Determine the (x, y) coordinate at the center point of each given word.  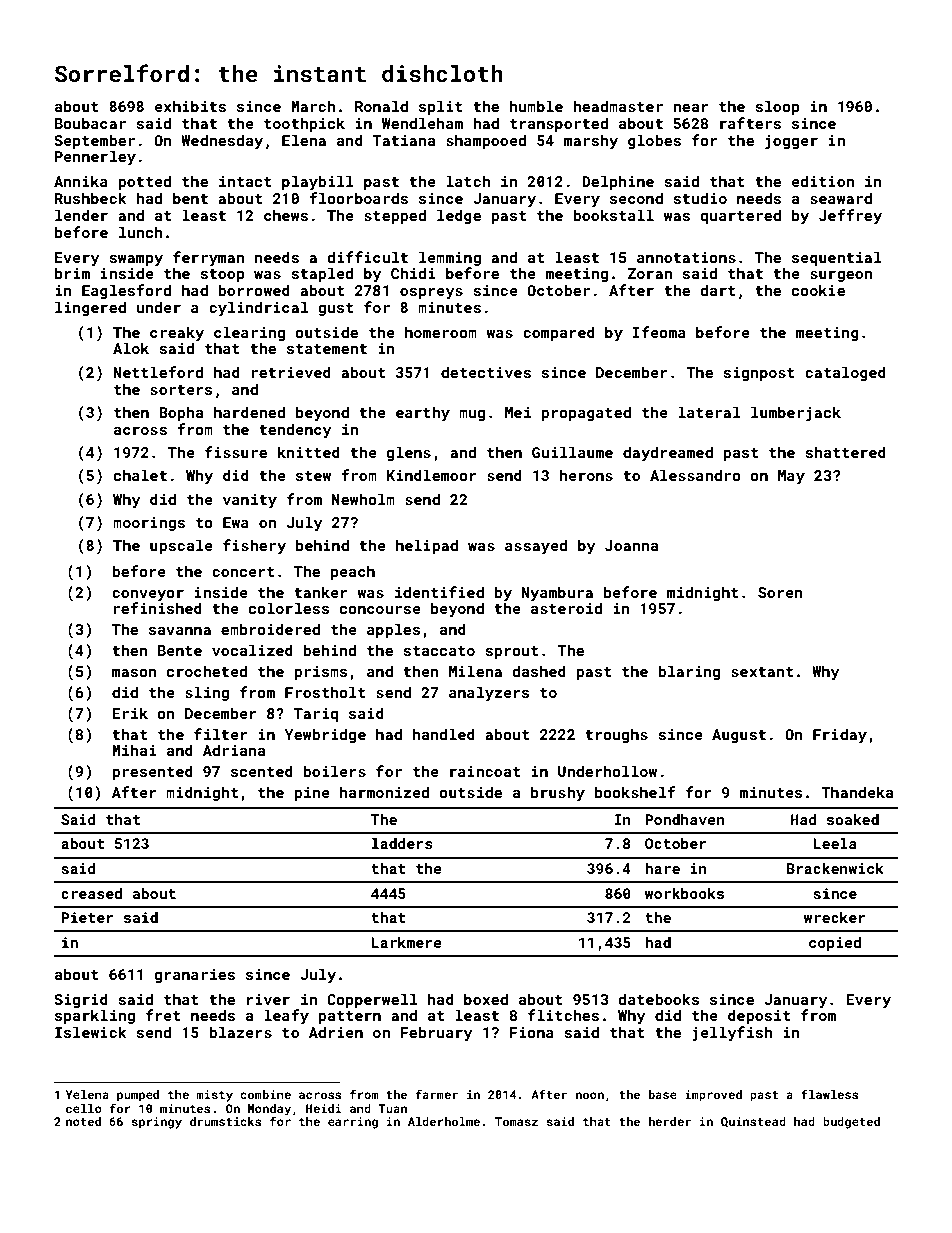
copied (835, 944)
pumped (138, 1096)
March (313, 106)
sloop (778, 107)
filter (221, 734)
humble (536, 106)
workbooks (684, 893)
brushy (558, 793)
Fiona (532, 1032)
